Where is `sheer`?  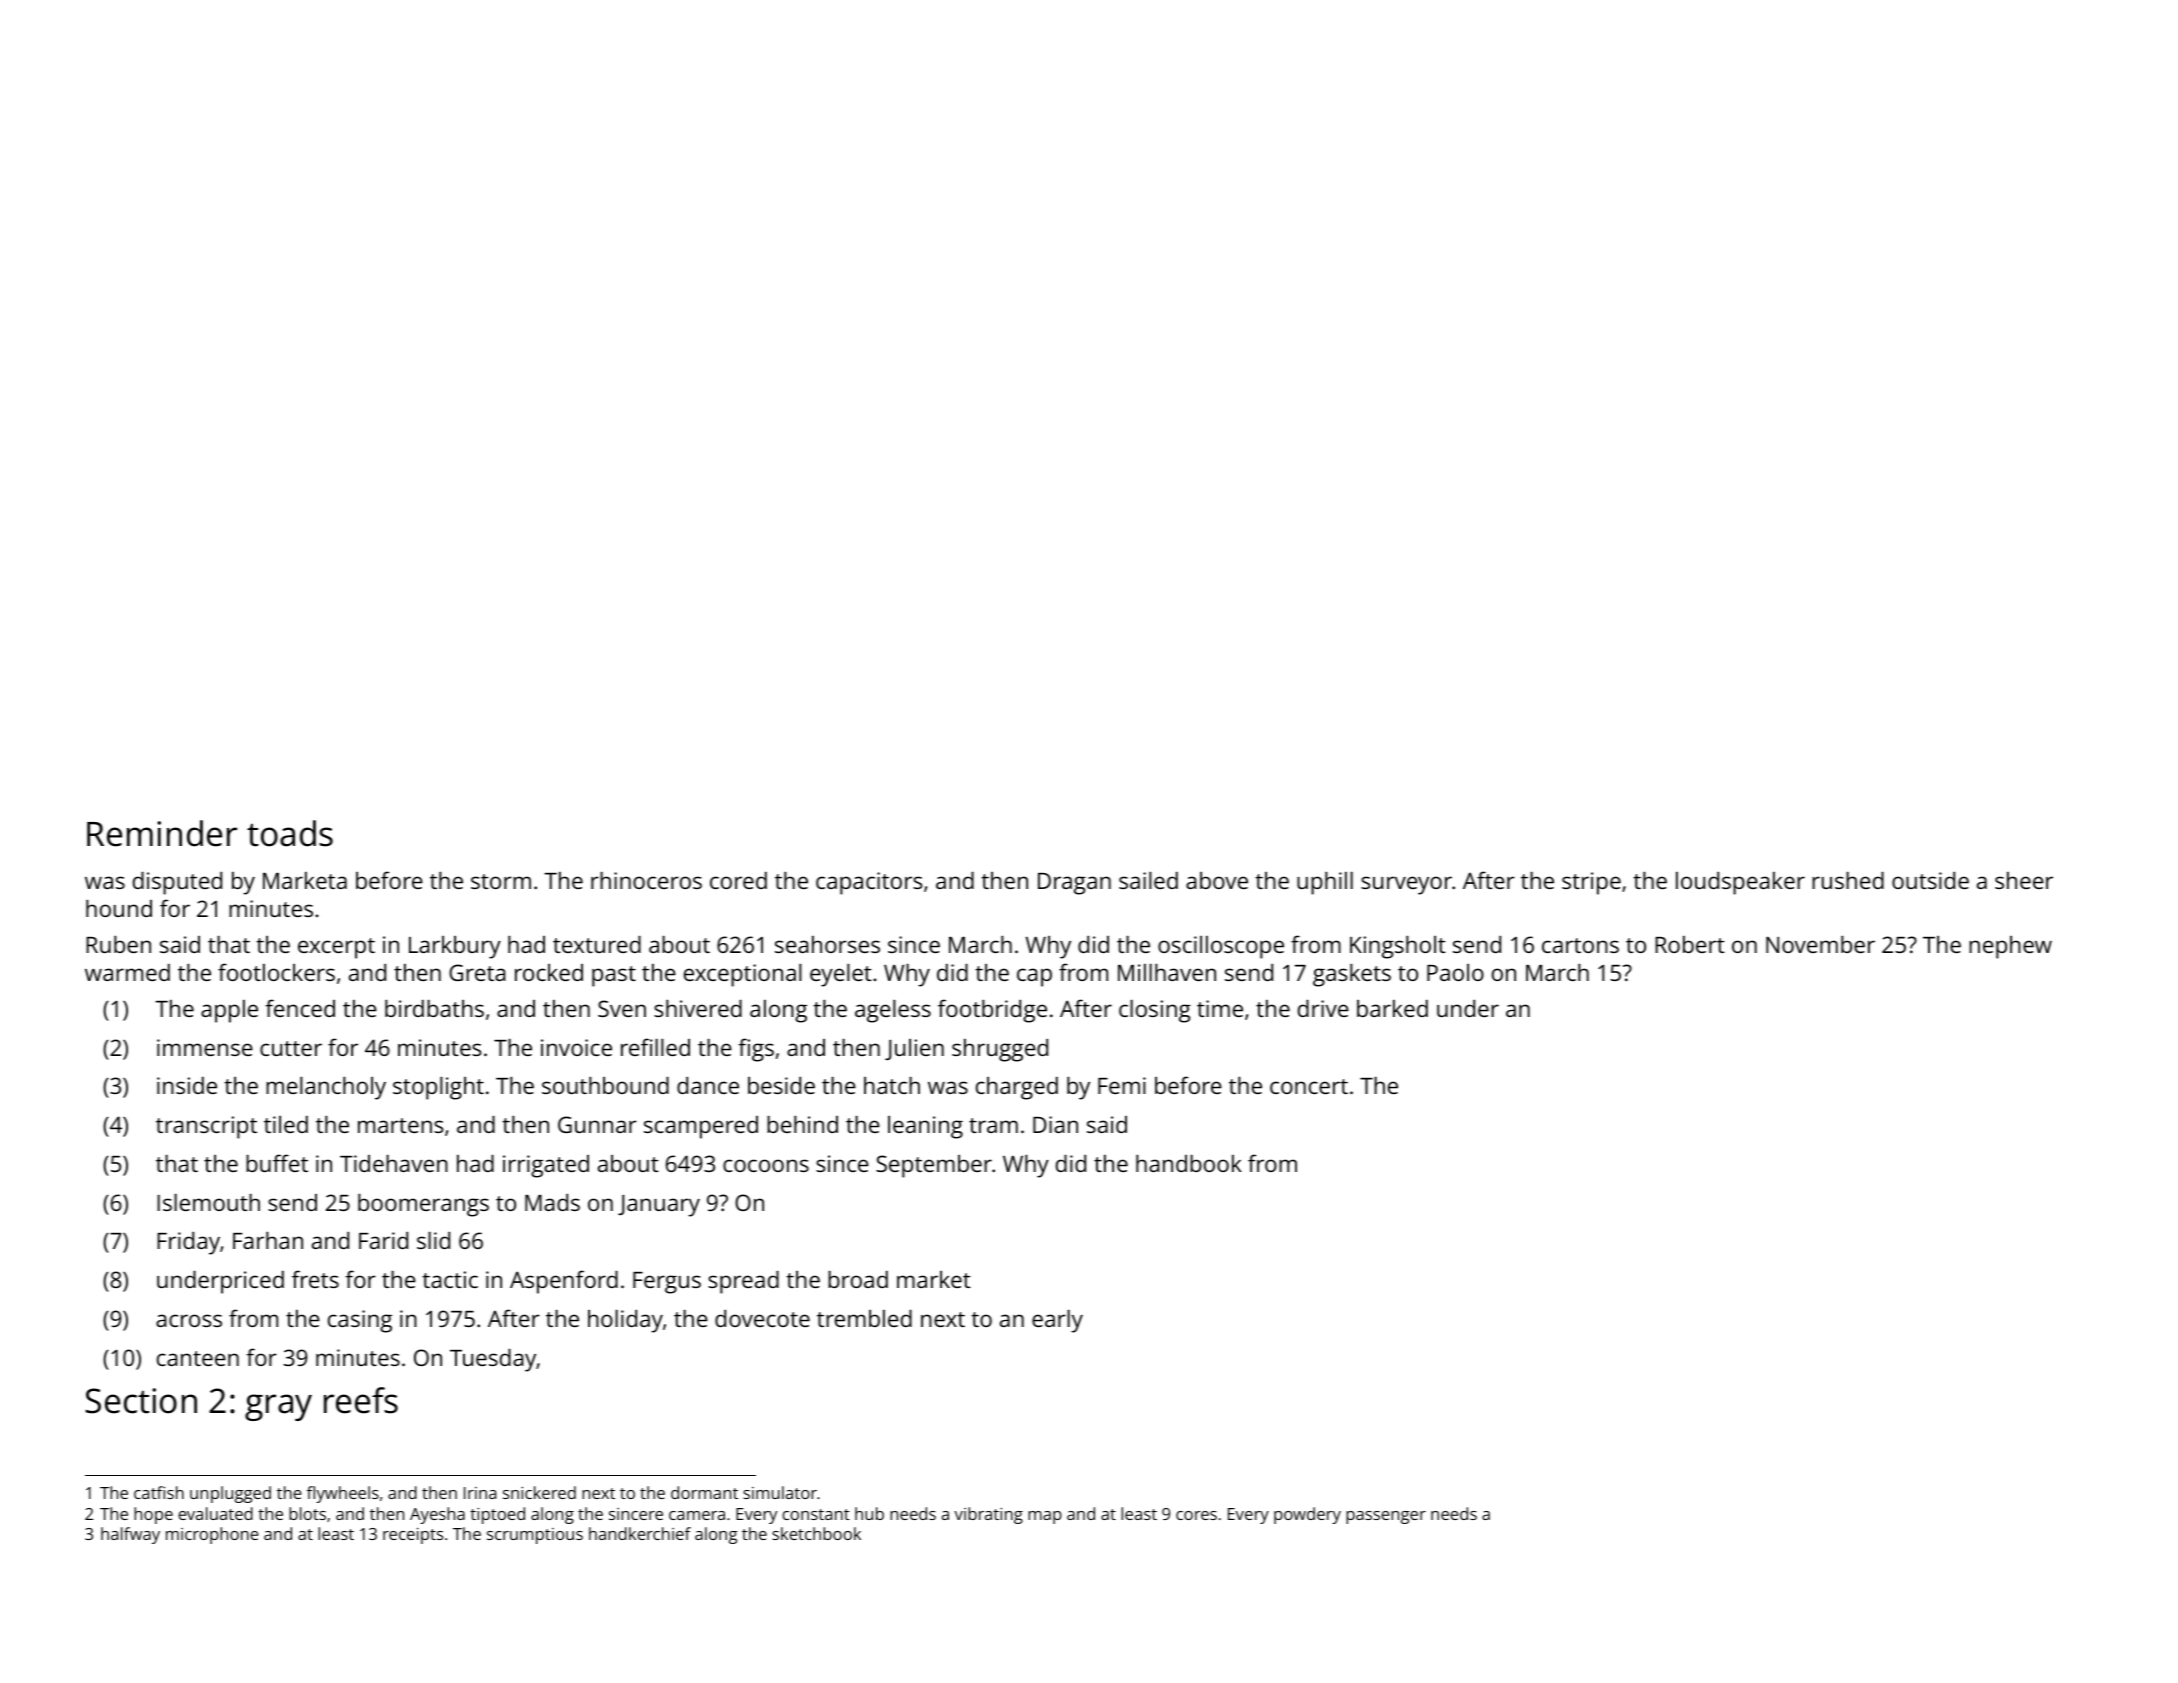 sheer is located at coordinates (2024, 880).
